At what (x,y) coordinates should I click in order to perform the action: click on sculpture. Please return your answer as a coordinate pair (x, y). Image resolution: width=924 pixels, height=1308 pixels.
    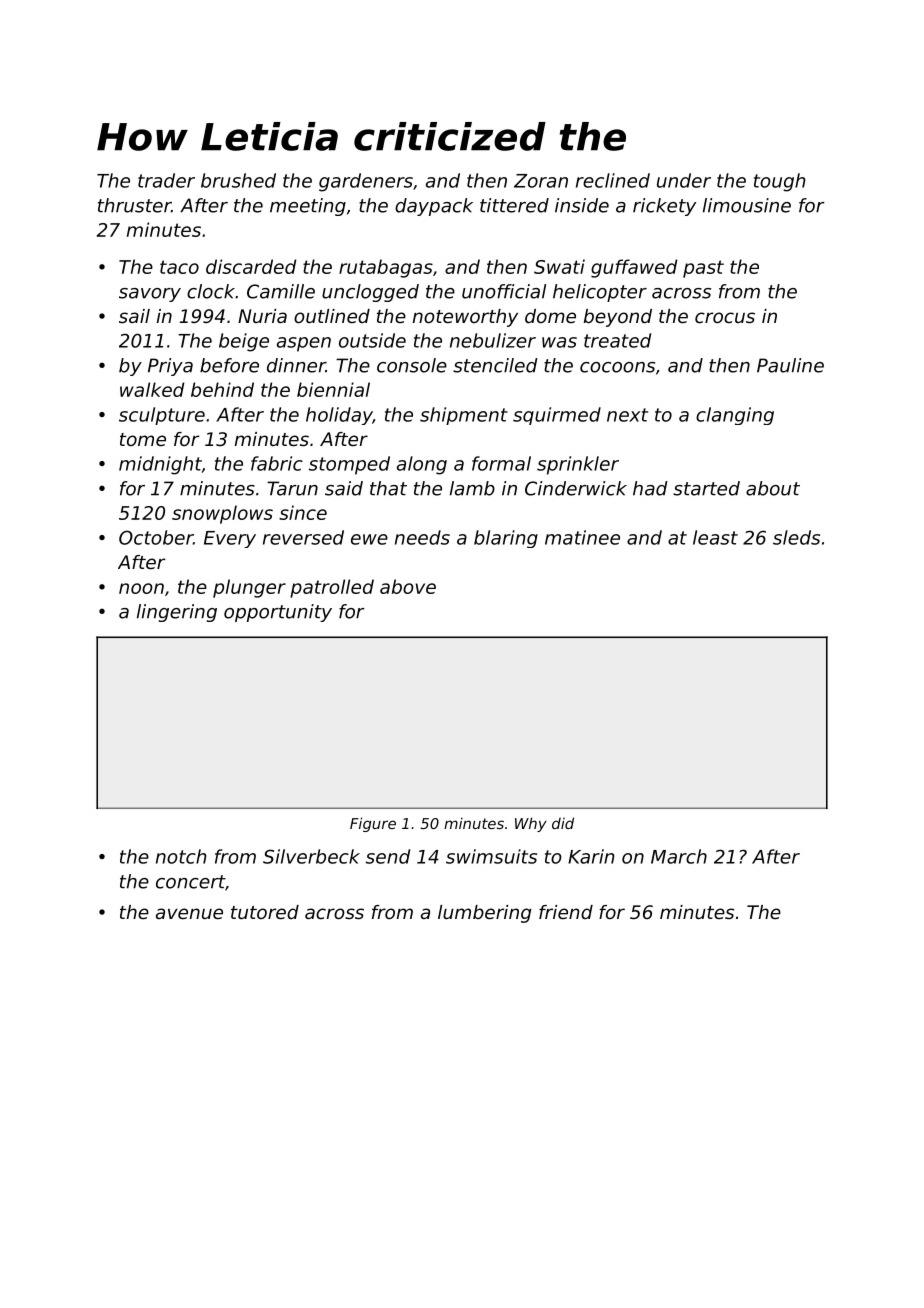
    Looking at the image, I should click on (162, 416).
